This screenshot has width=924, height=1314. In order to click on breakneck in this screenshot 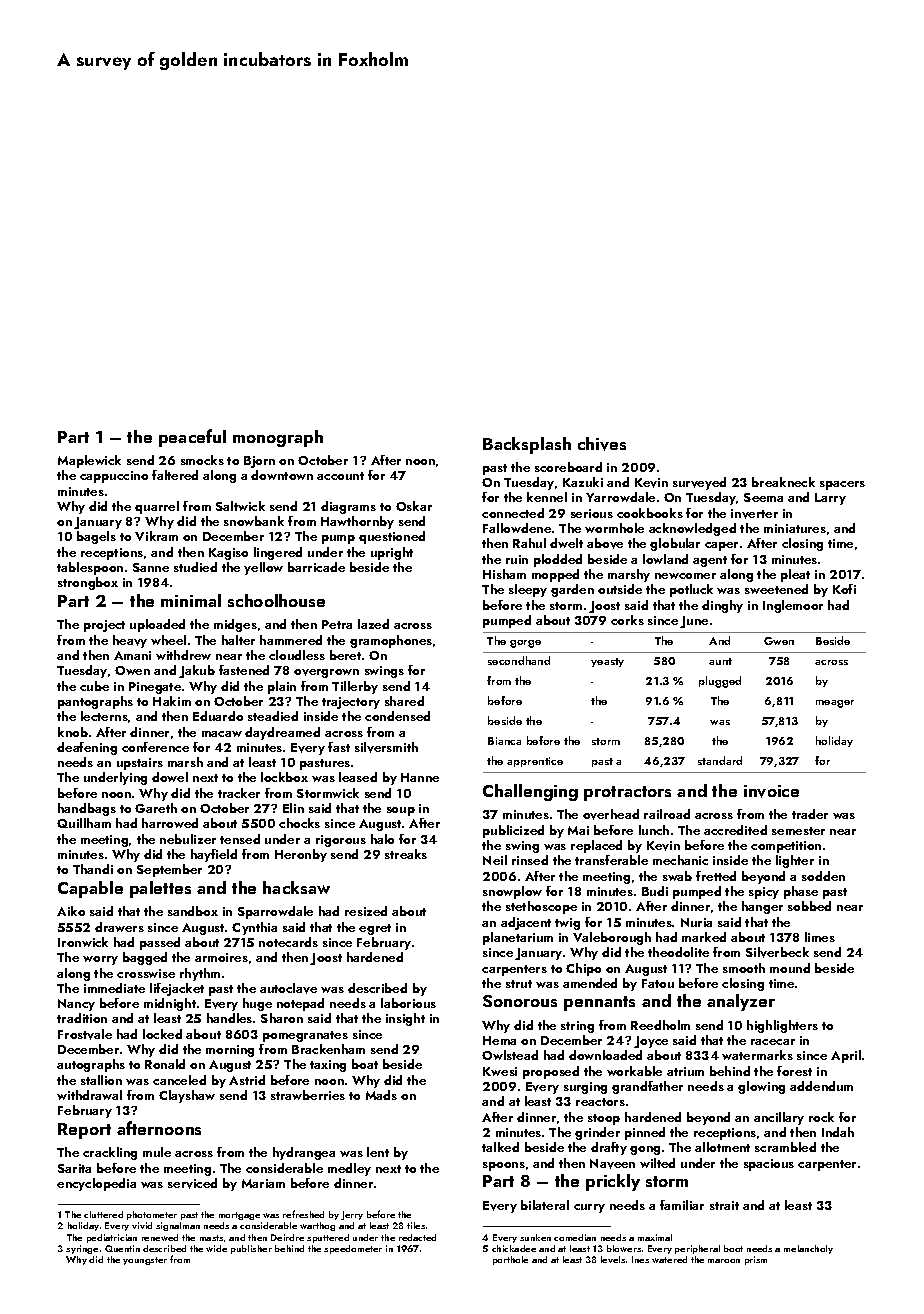, I will do `click(783, 482)`.
